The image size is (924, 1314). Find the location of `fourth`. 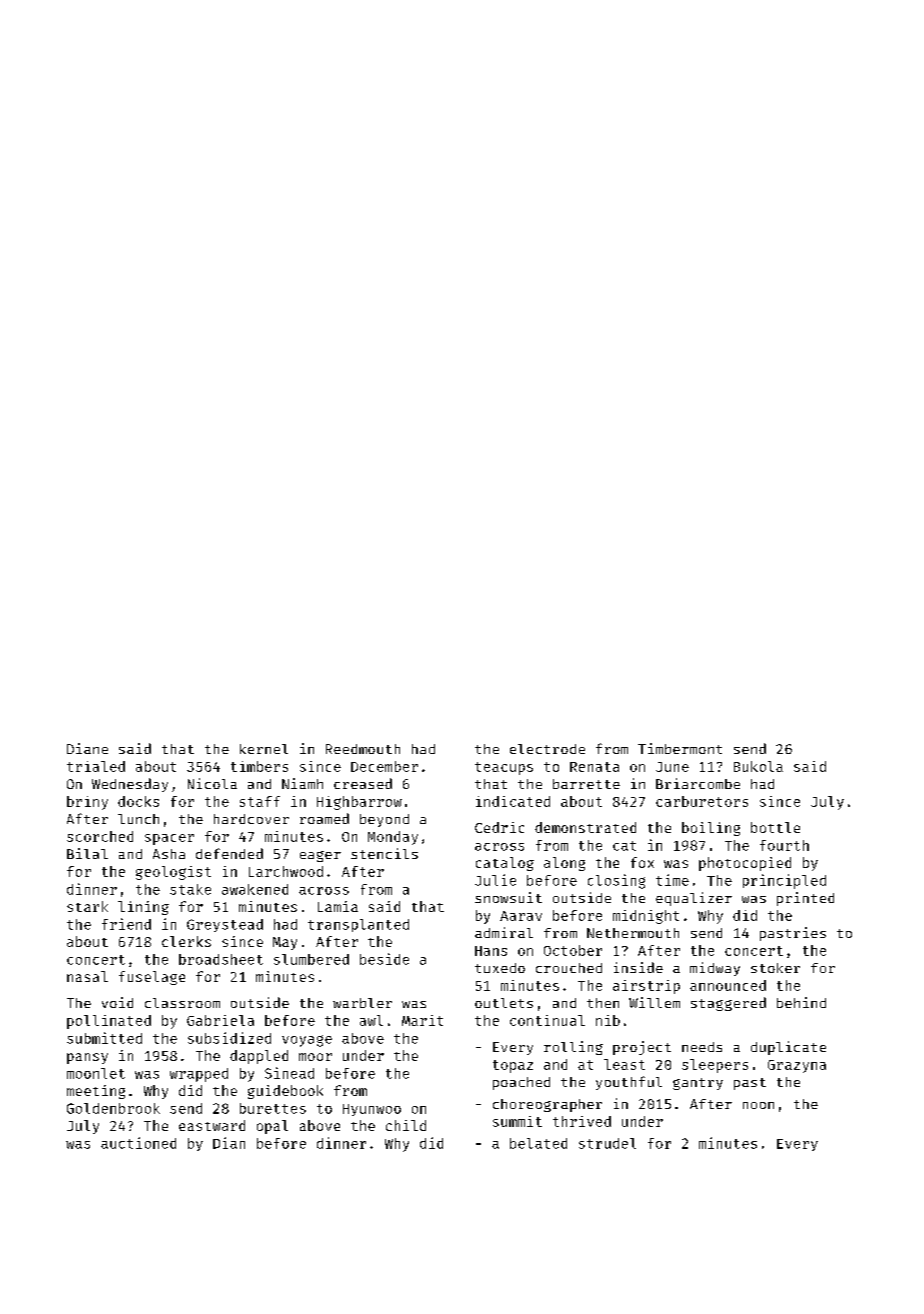

fourth is located at coordinates (784, 845).
